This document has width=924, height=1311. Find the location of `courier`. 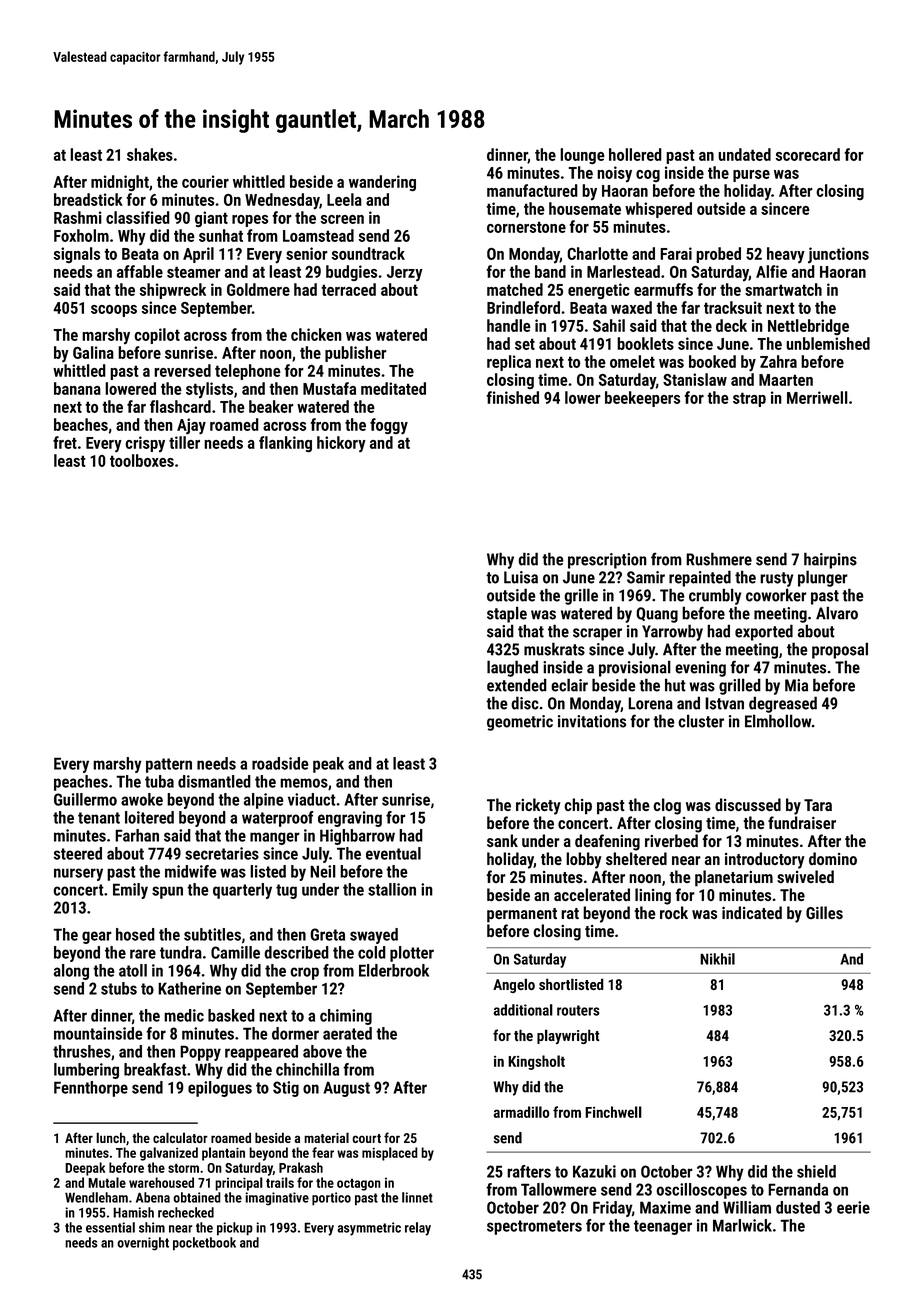

courier is located at coordinates (205, 181).
